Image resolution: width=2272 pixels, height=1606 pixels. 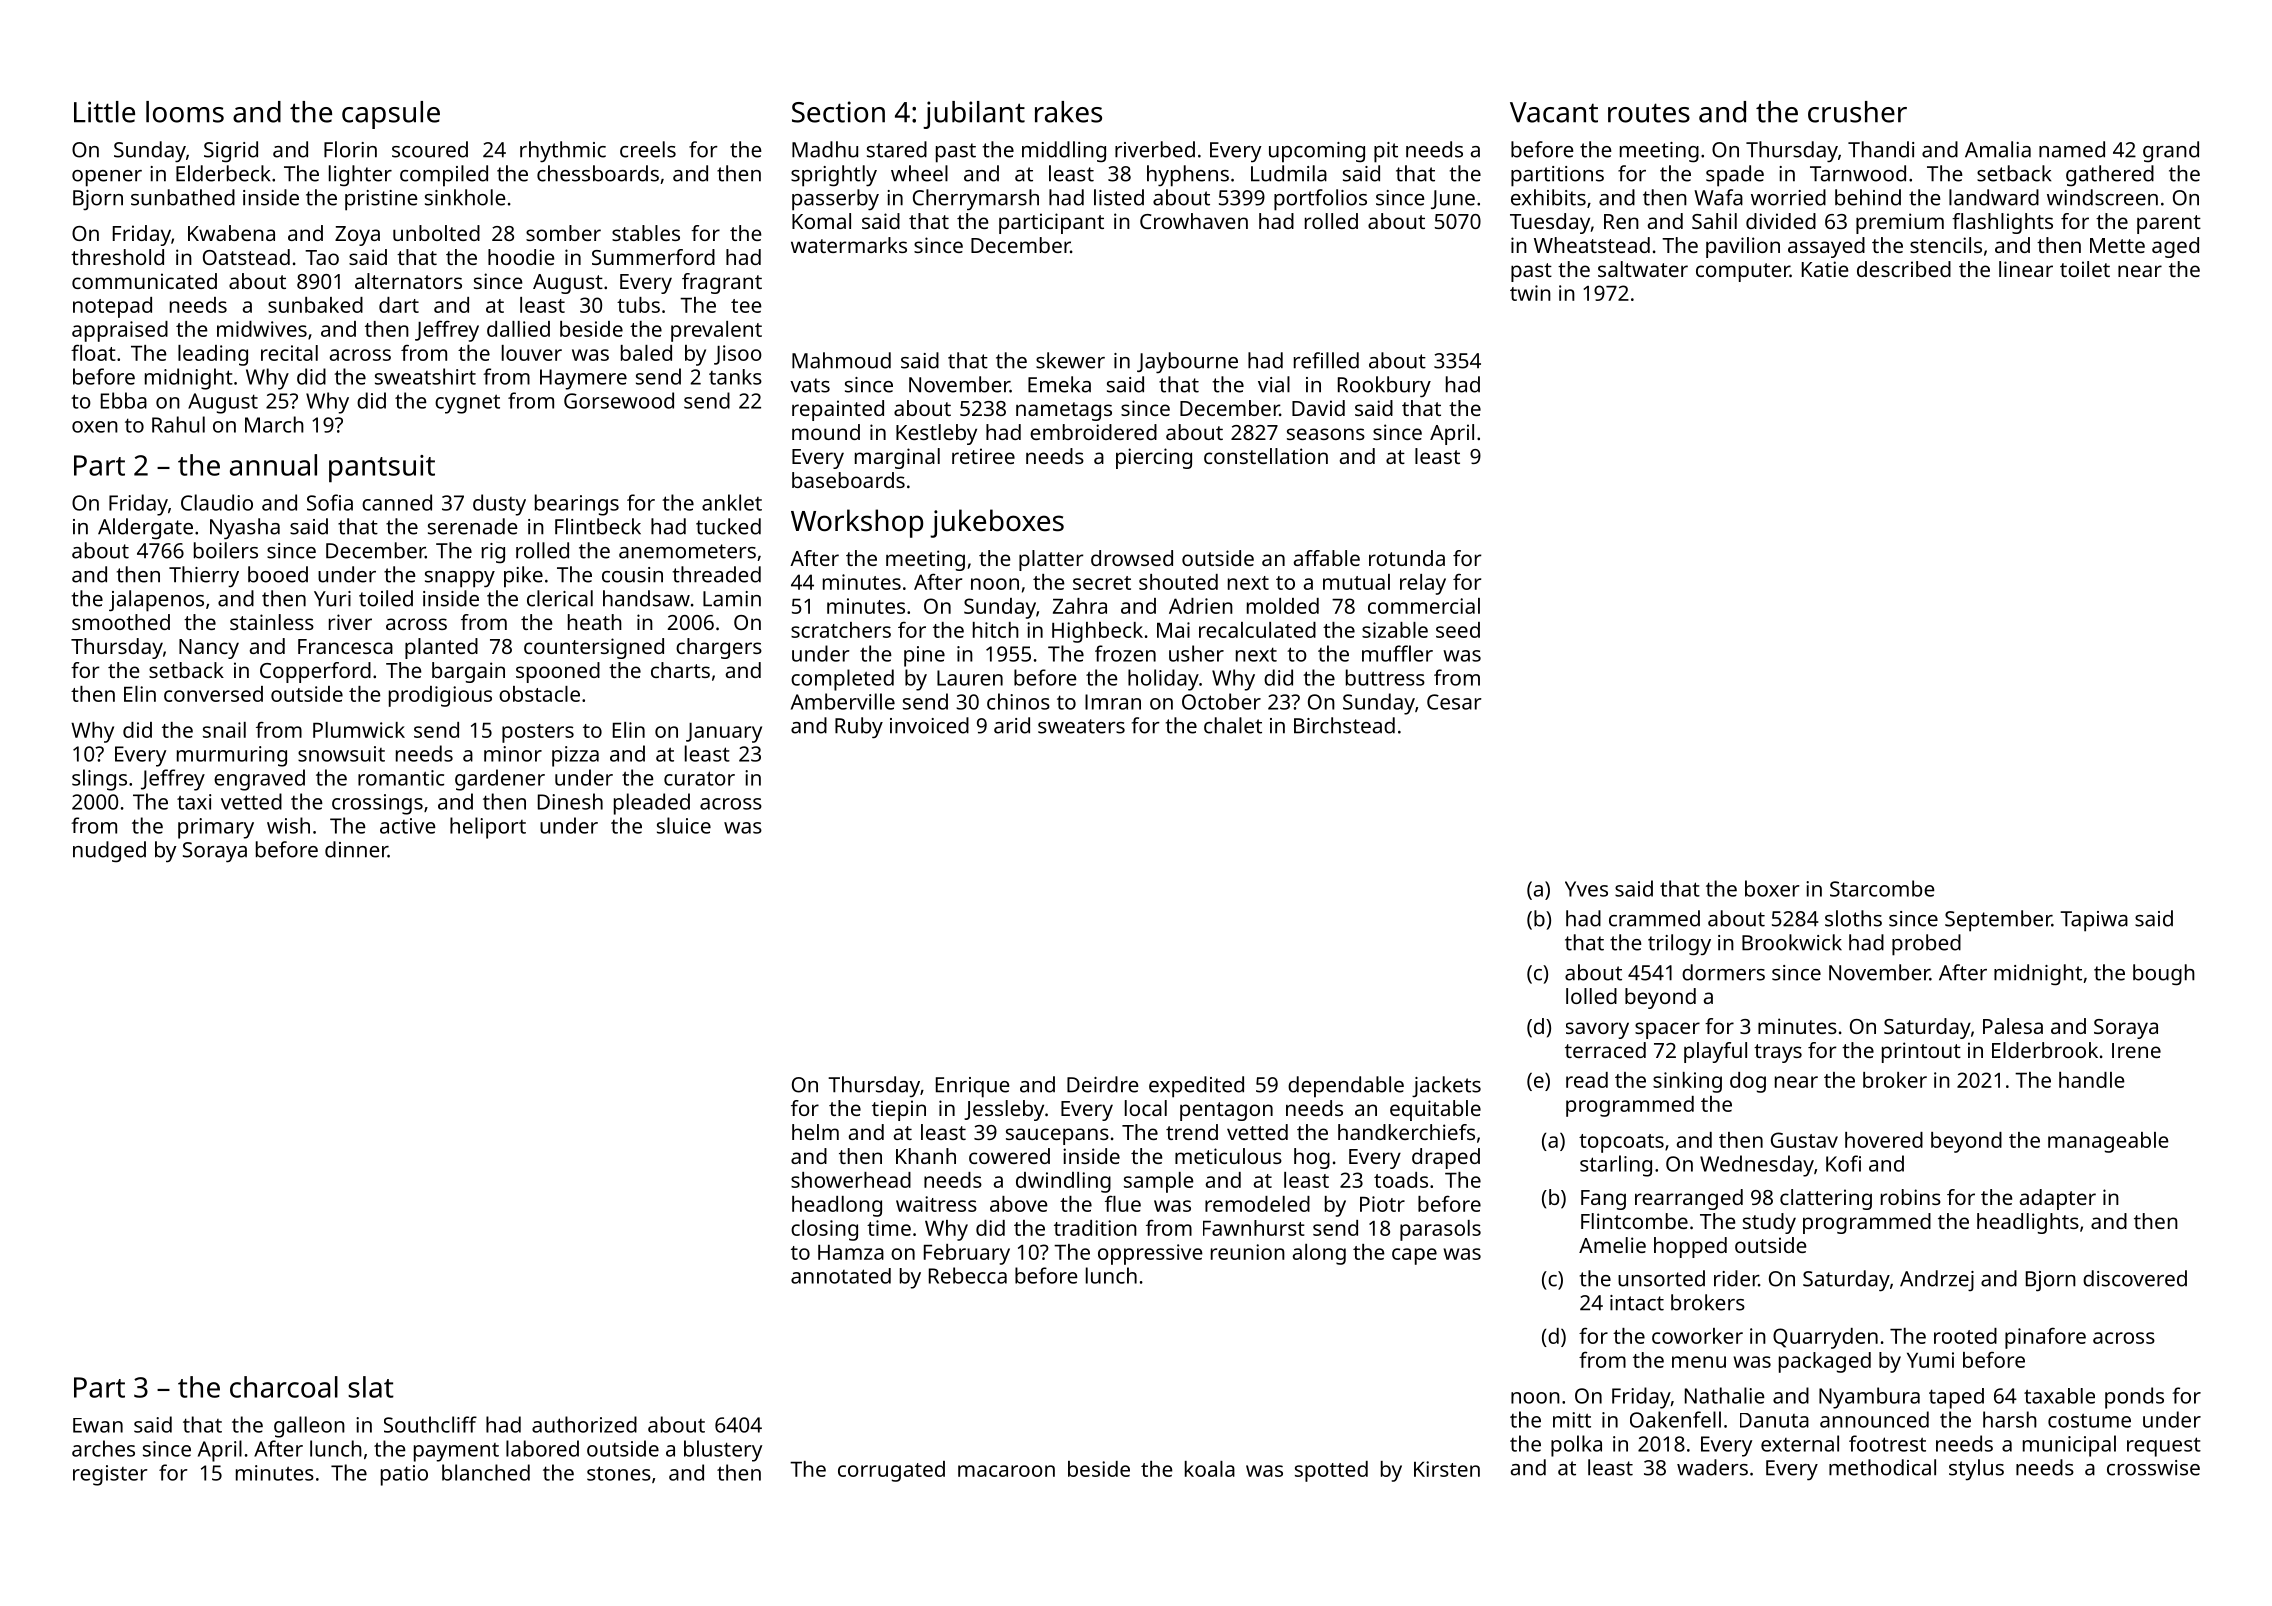 I want to click on Yves, so click(x=1586, y=889).
